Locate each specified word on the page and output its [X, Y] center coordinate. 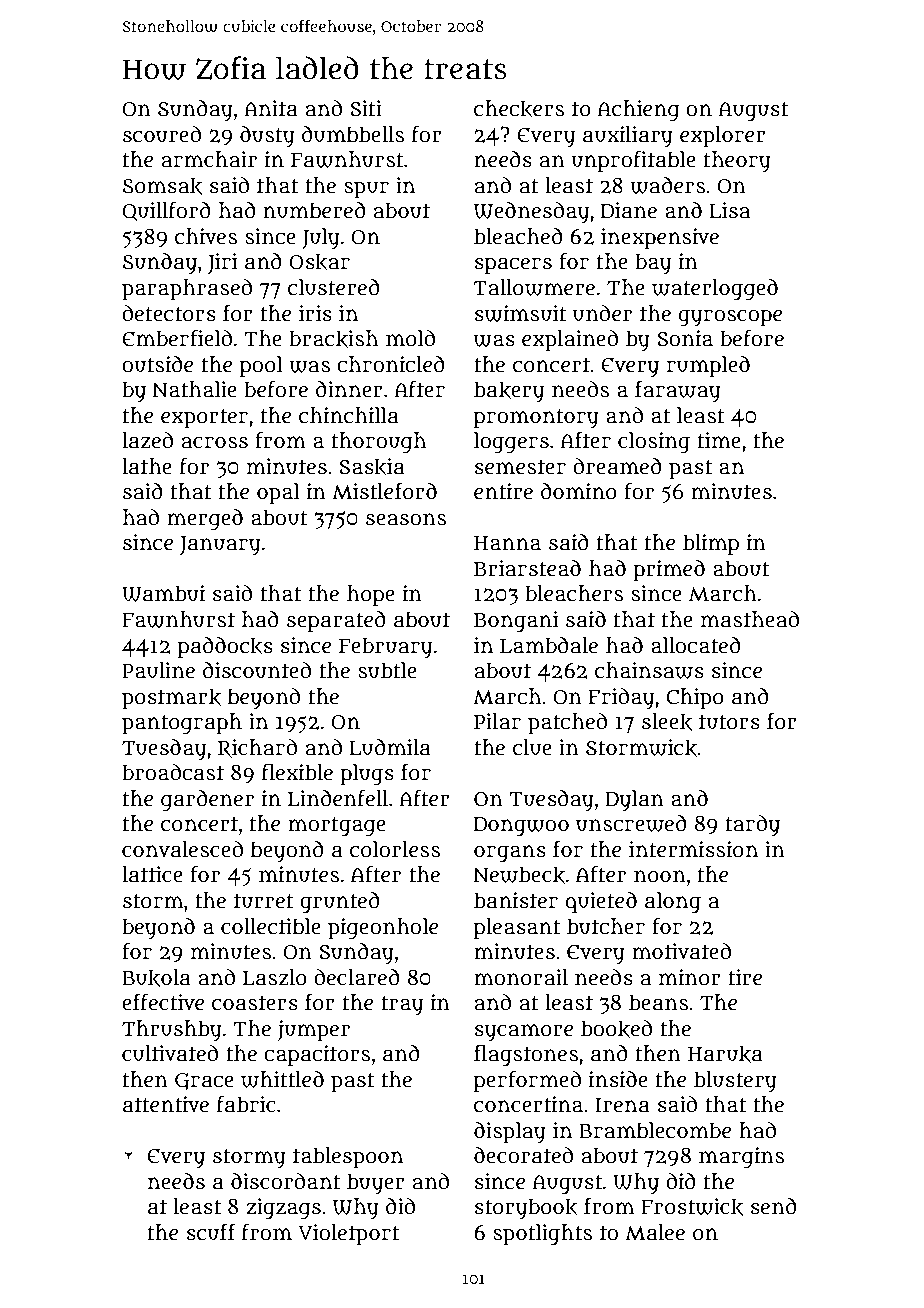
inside [618, 1079]
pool [261, 367]
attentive [166, 1104]
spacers [513, 266]
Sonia [685, 338]
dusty [267, 137]
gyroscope [730, 318]
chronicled [391, 364]
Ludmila [390, 747]
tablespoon [348, 1158]
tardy [753, 825]
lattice [152, 874]
